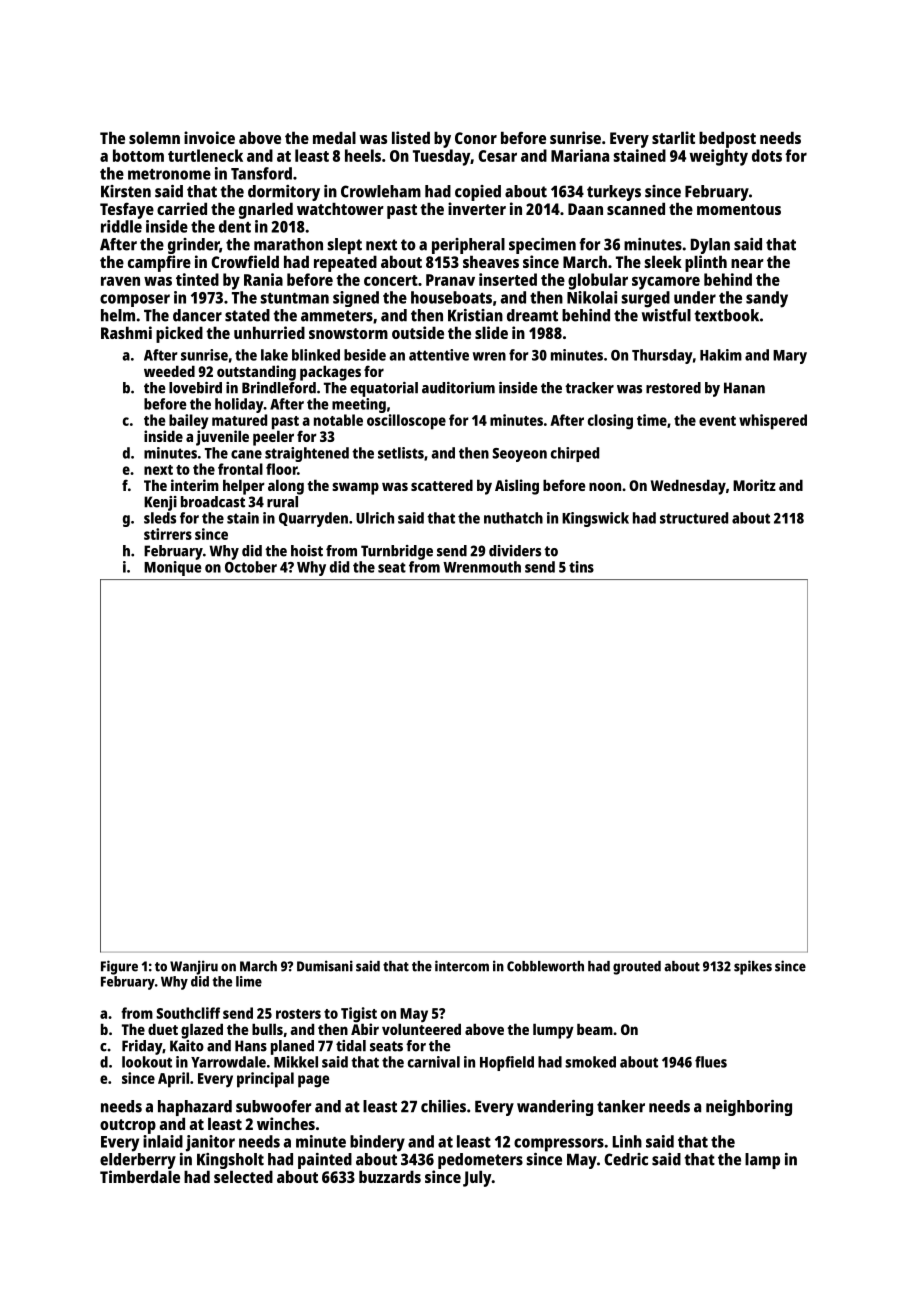 This screenshot has width=908, height=1316. What do you see at coordinates (243, 1176) in the screenshot?
I see `selected` at bounding box center [243, 1176].
